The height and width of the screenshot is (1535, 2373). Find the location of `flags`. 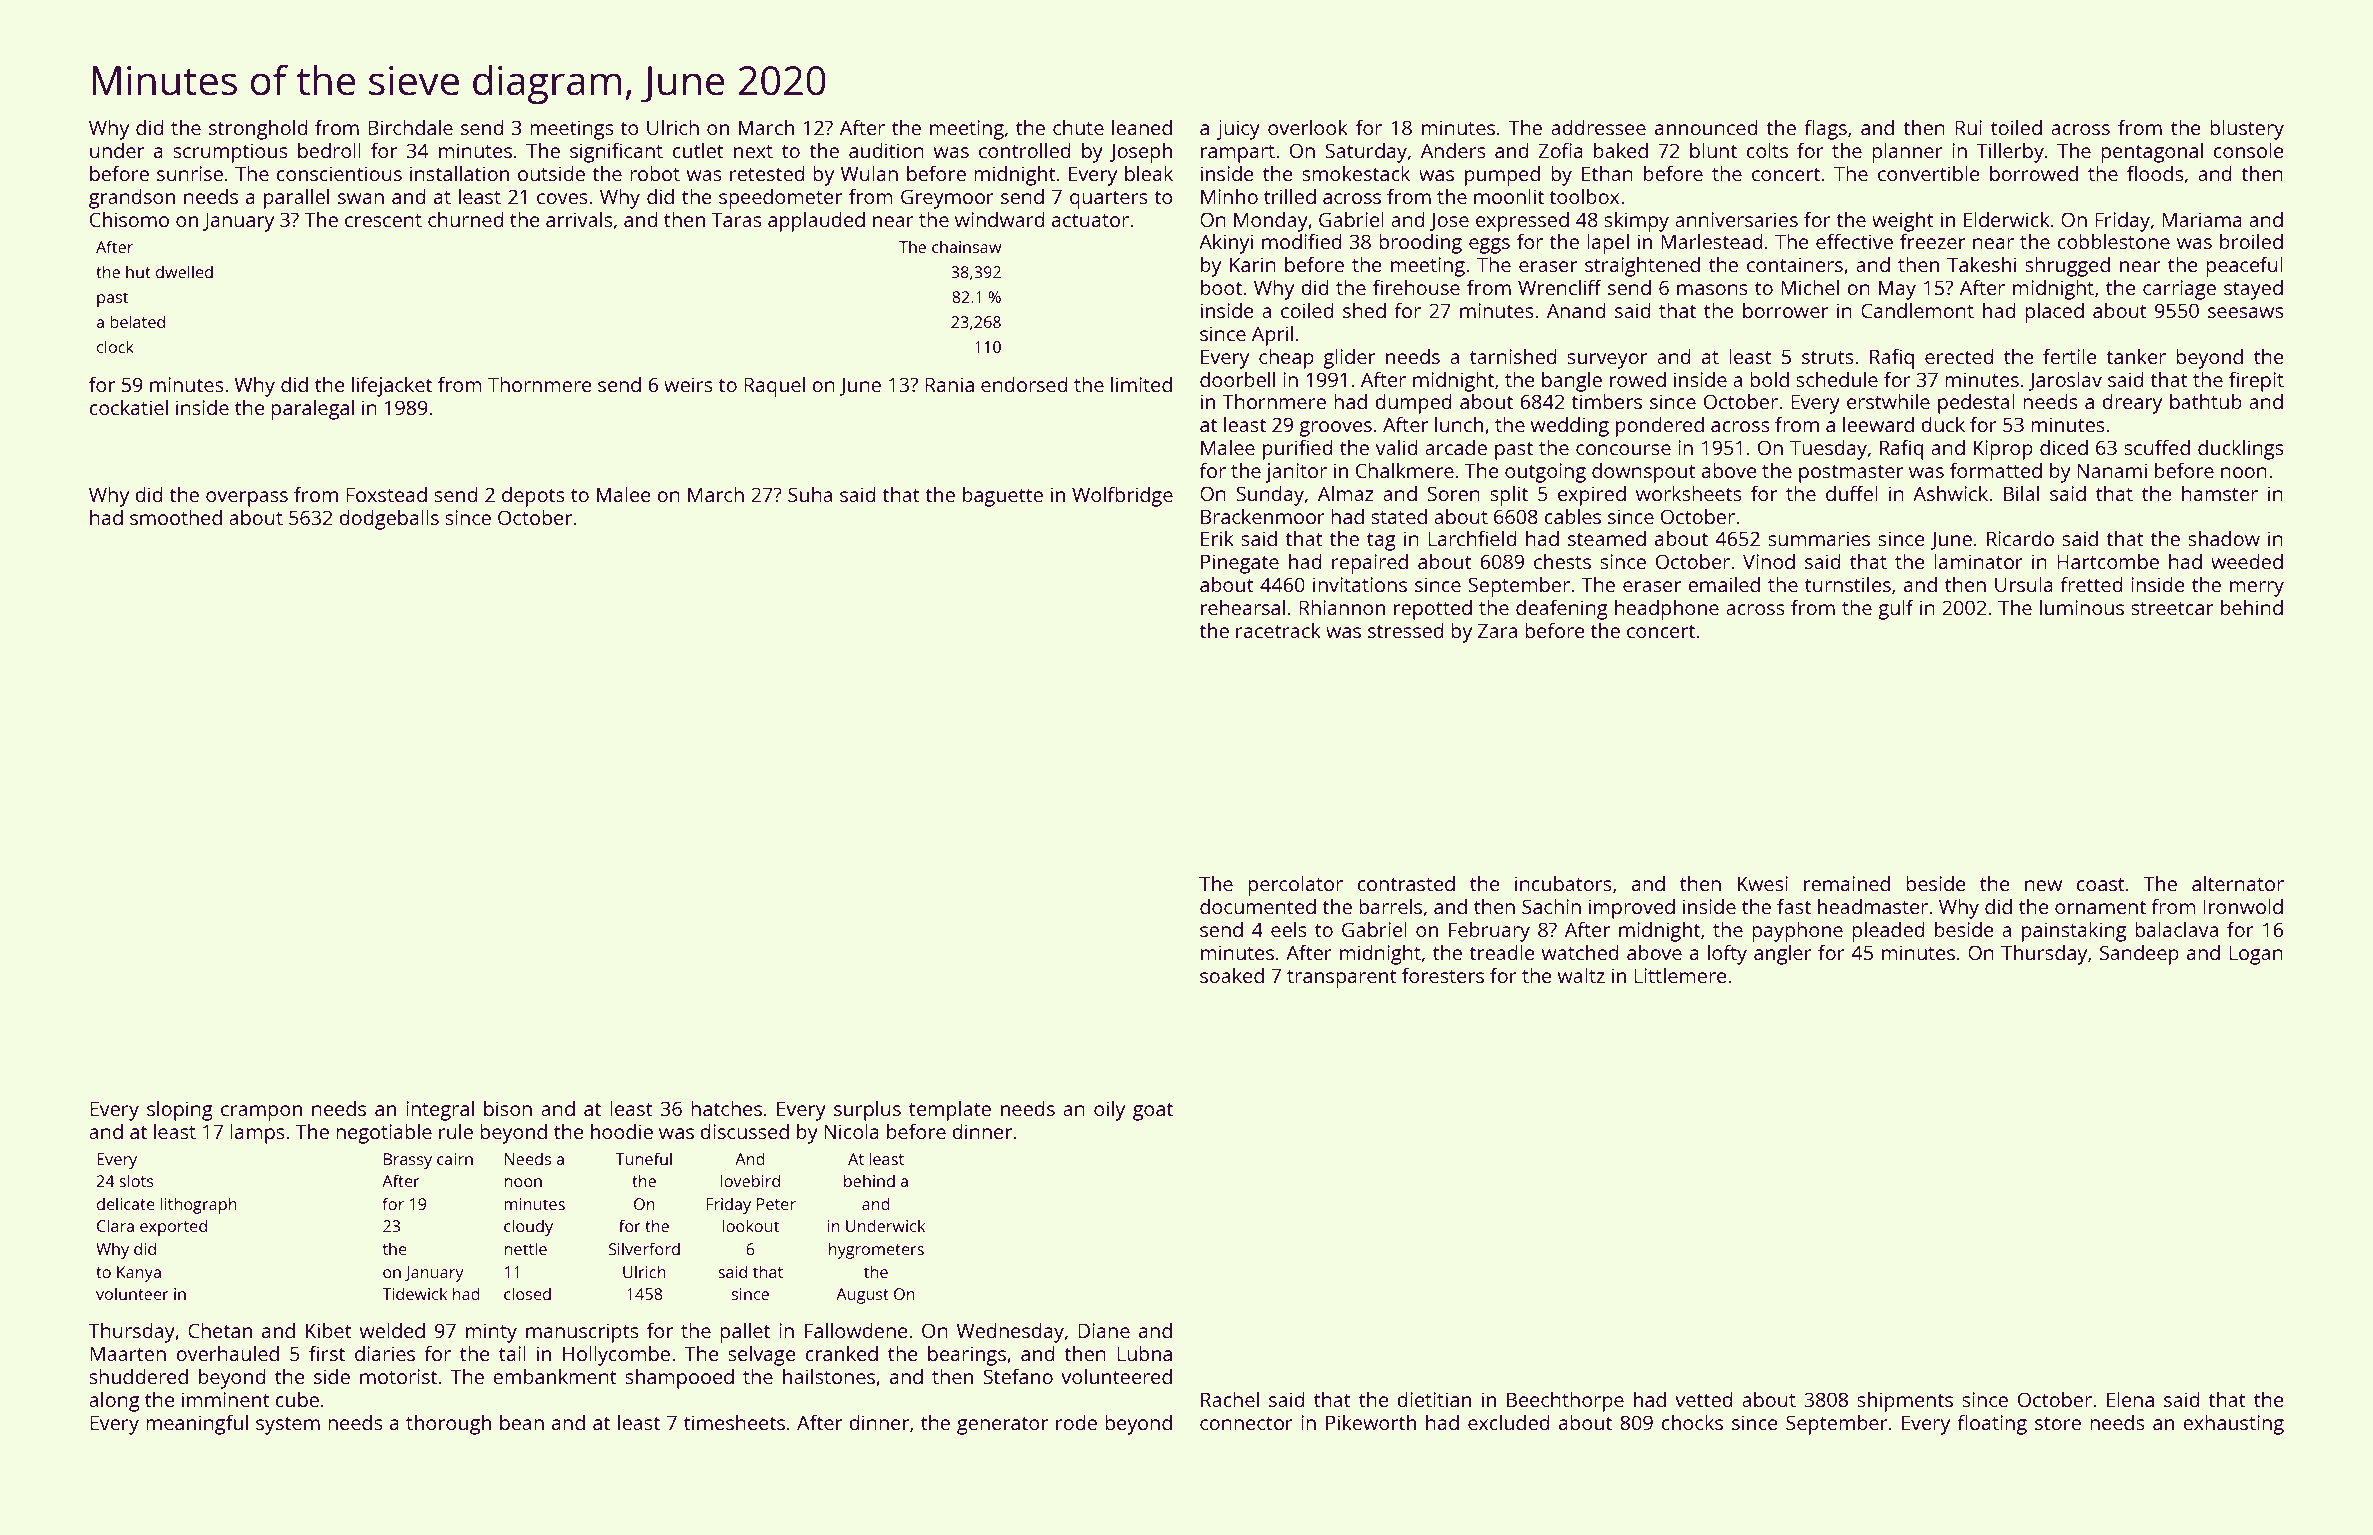

flags is located at coordinates (1825, 130).
